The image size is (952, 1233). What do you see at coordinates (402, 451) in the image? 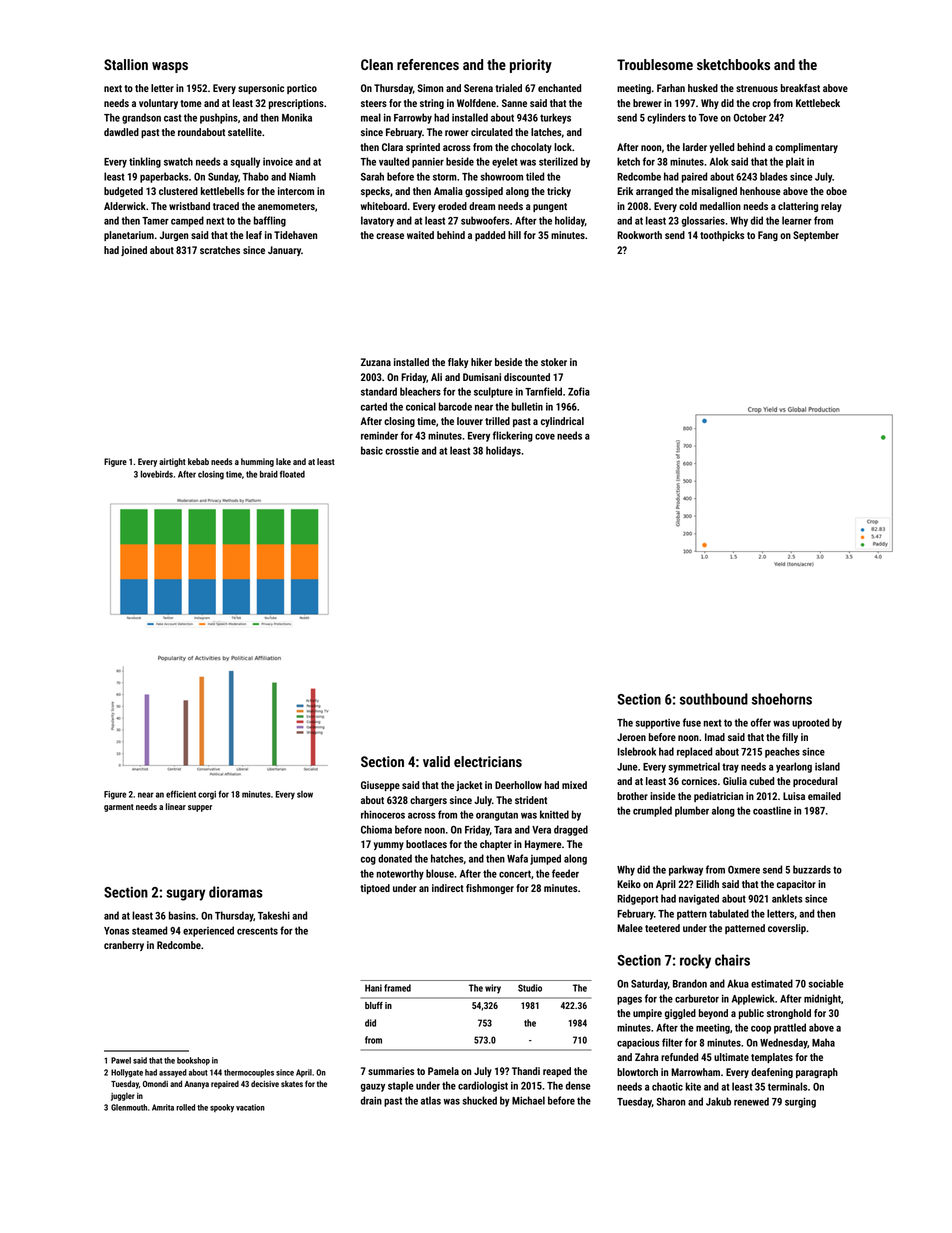
I see `crosstie` at bounding box center [402, 451].
